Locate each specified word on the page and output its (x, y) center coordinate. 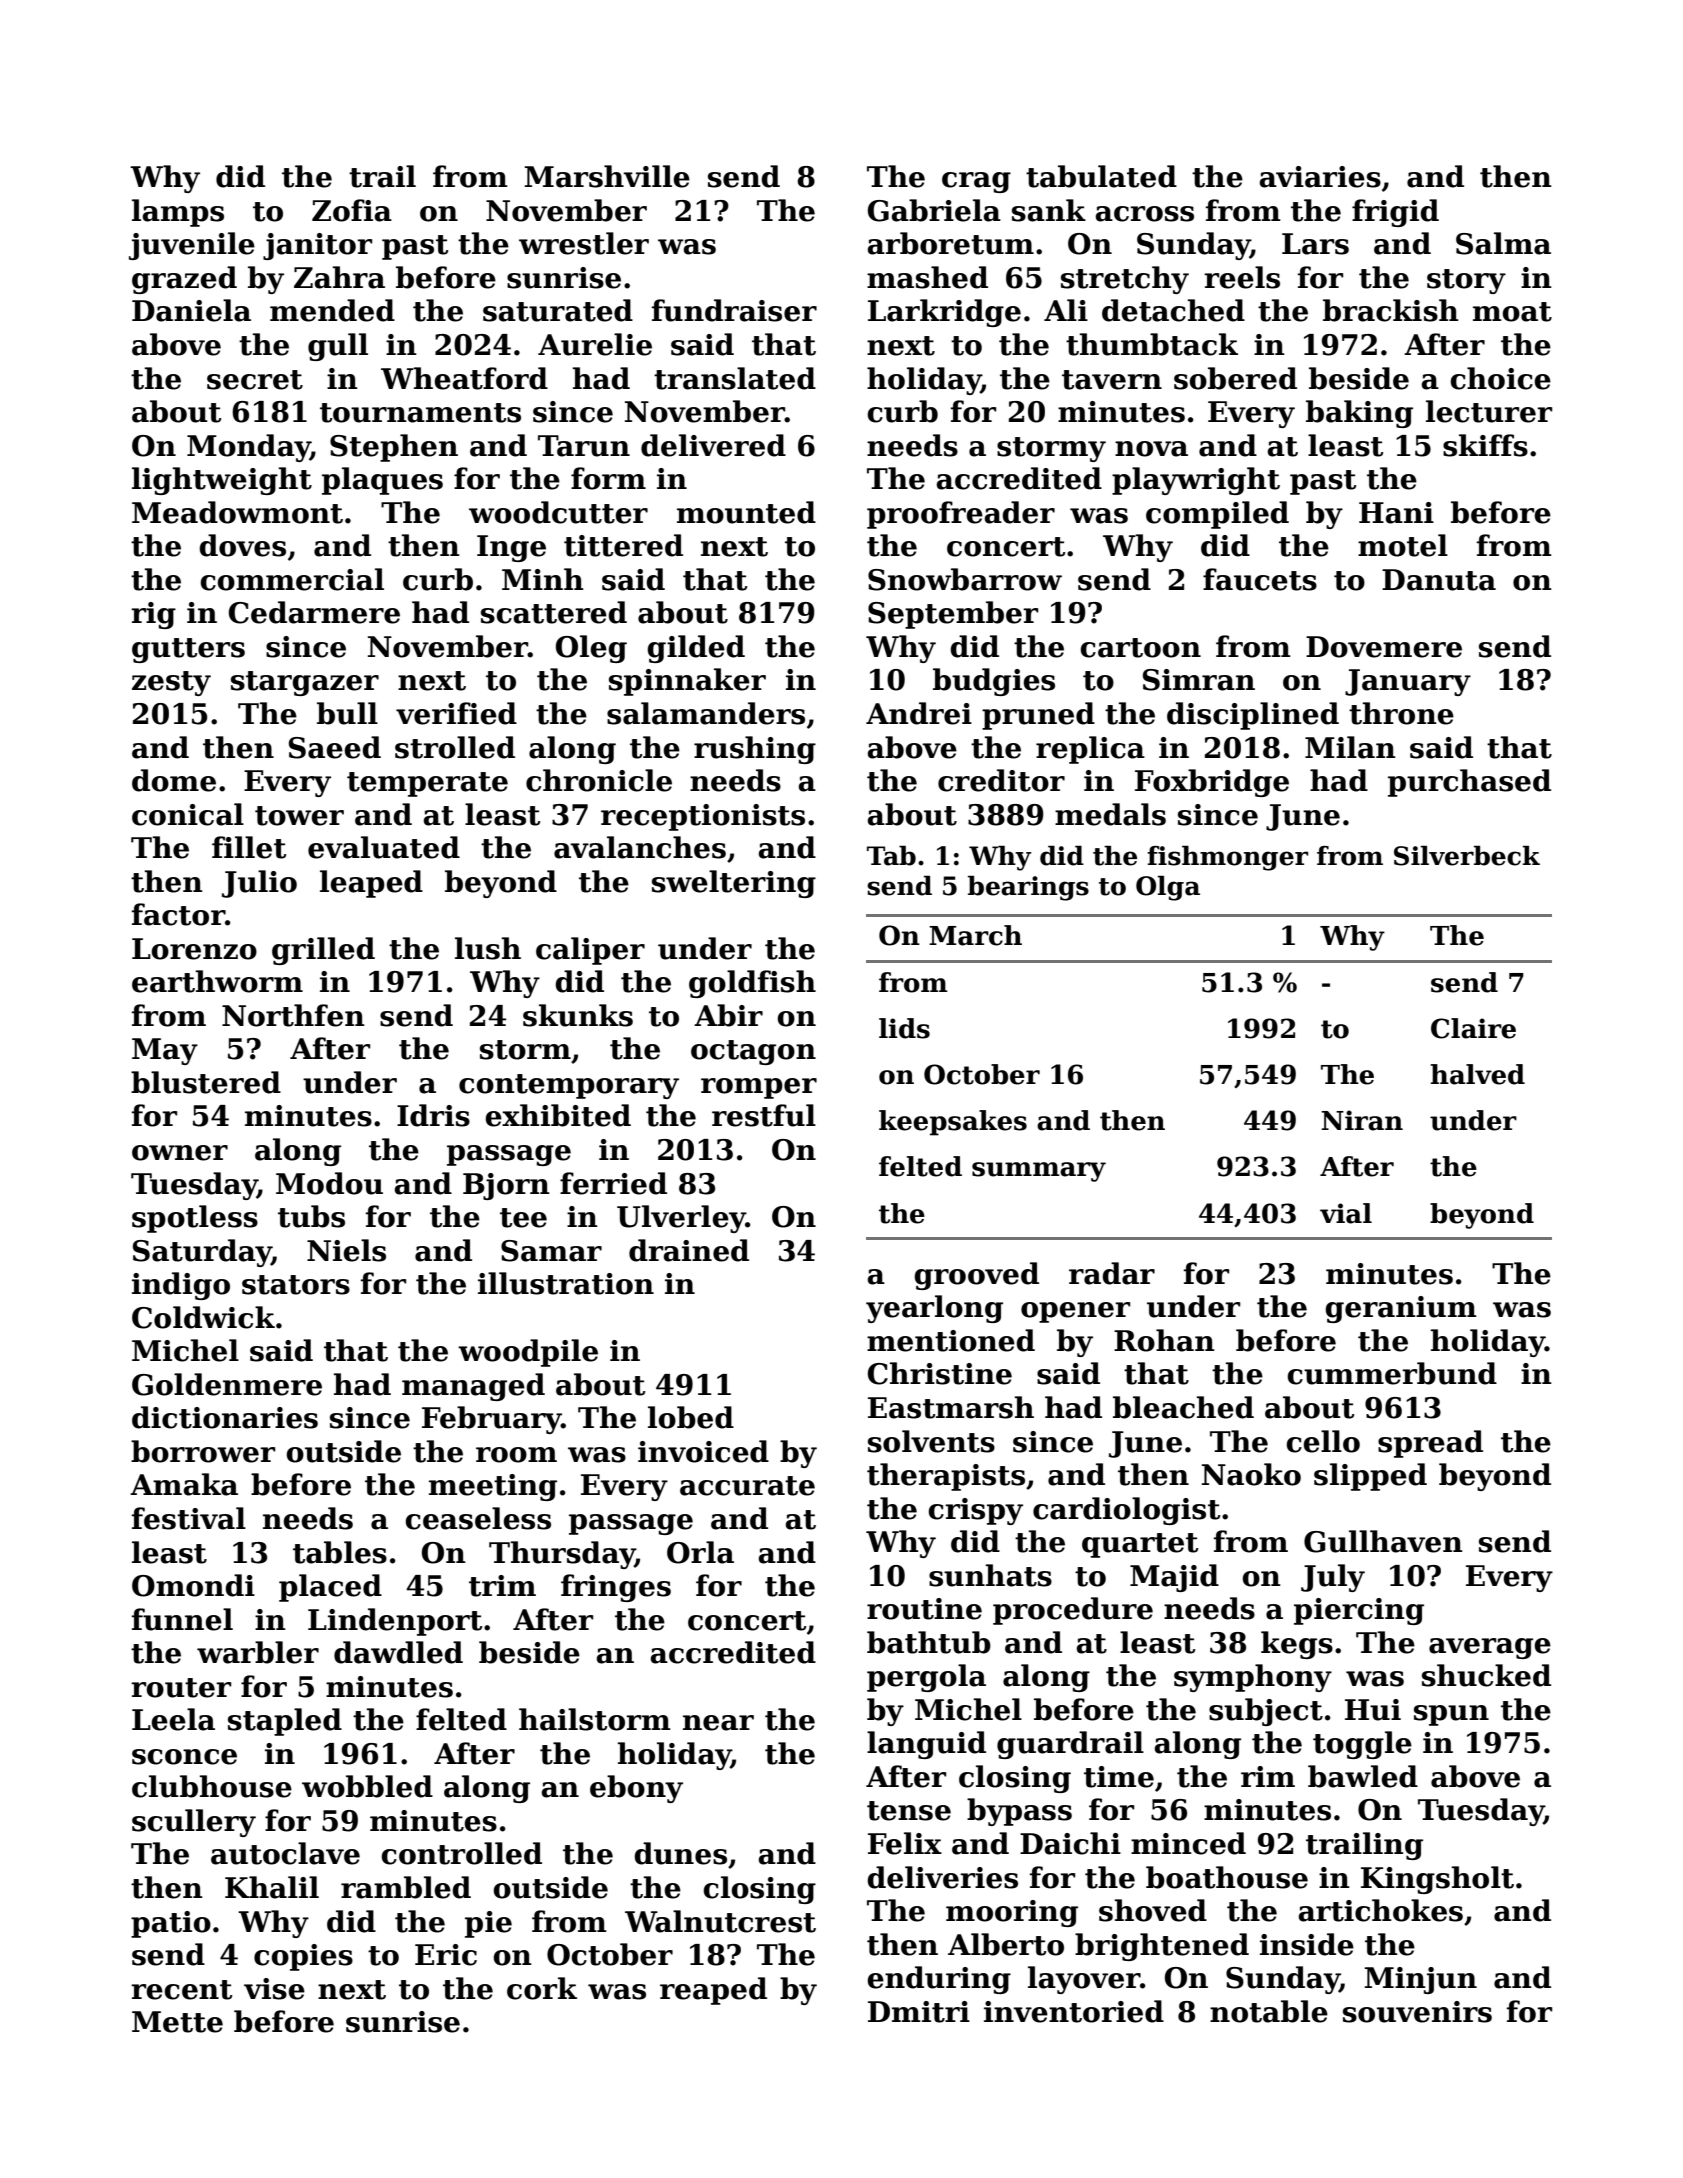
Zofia (352, 210)
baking (1359, 414)
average (1490, 1648)
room (516, 1455)
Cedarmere (314, 612)
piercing (1359, 1611)
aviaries (1320, 177)
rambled (406, 1887)
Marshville (607, 176)
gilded (696, 649)
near (718, 1723)
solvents (931, 1441)
